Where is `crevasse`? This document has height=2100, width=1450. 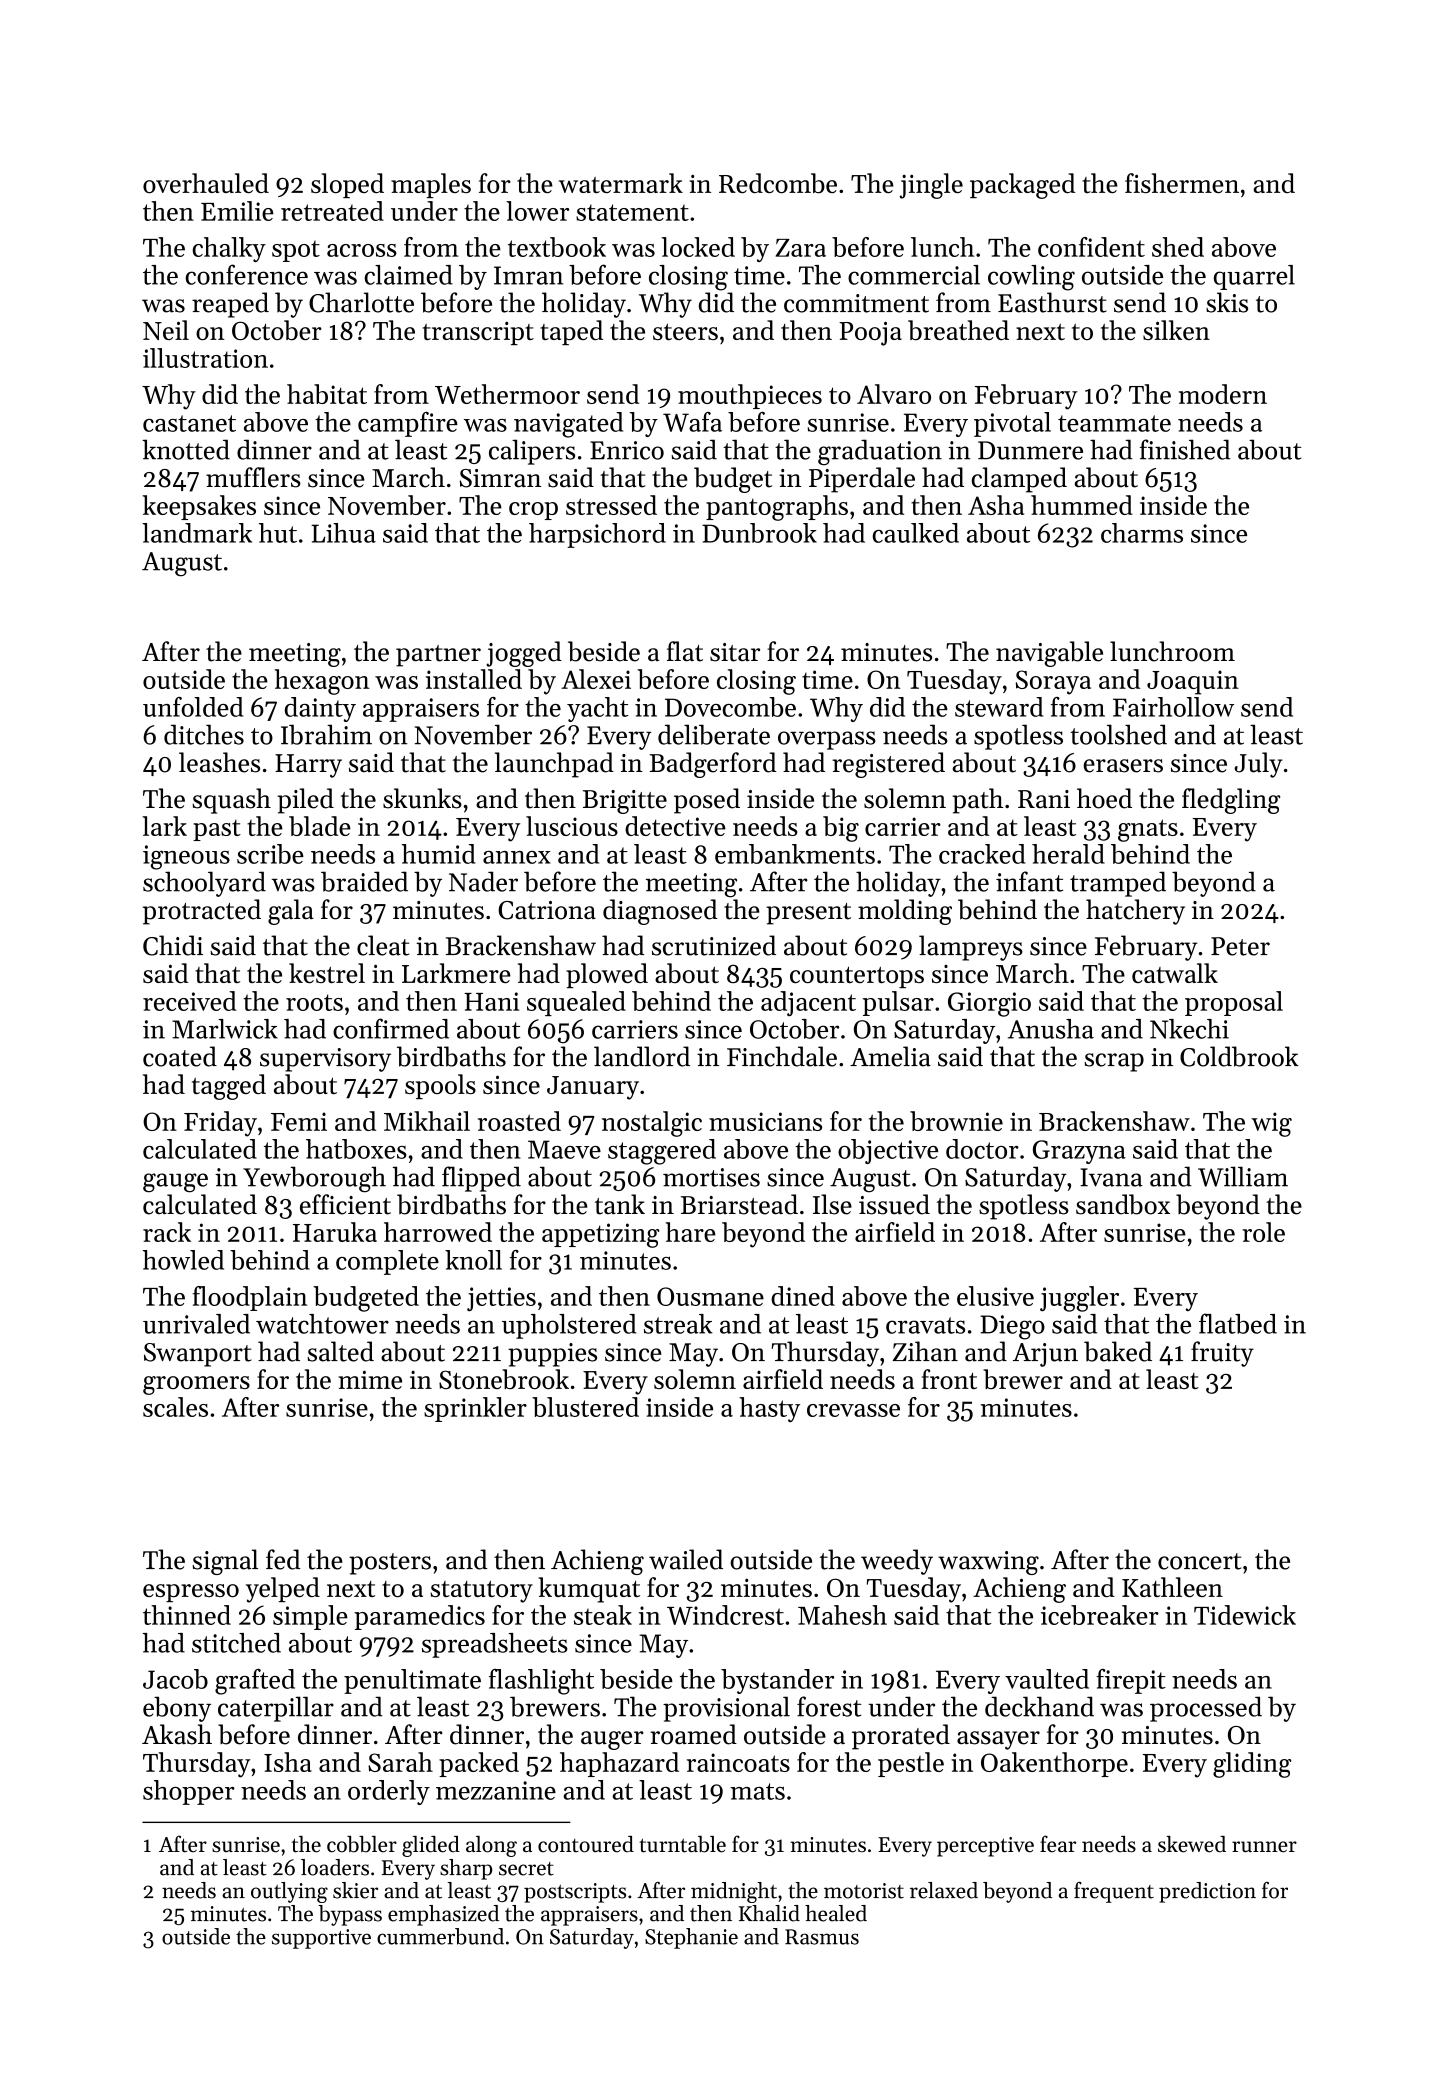
crevasse is located at coordinates (853, 1410).
